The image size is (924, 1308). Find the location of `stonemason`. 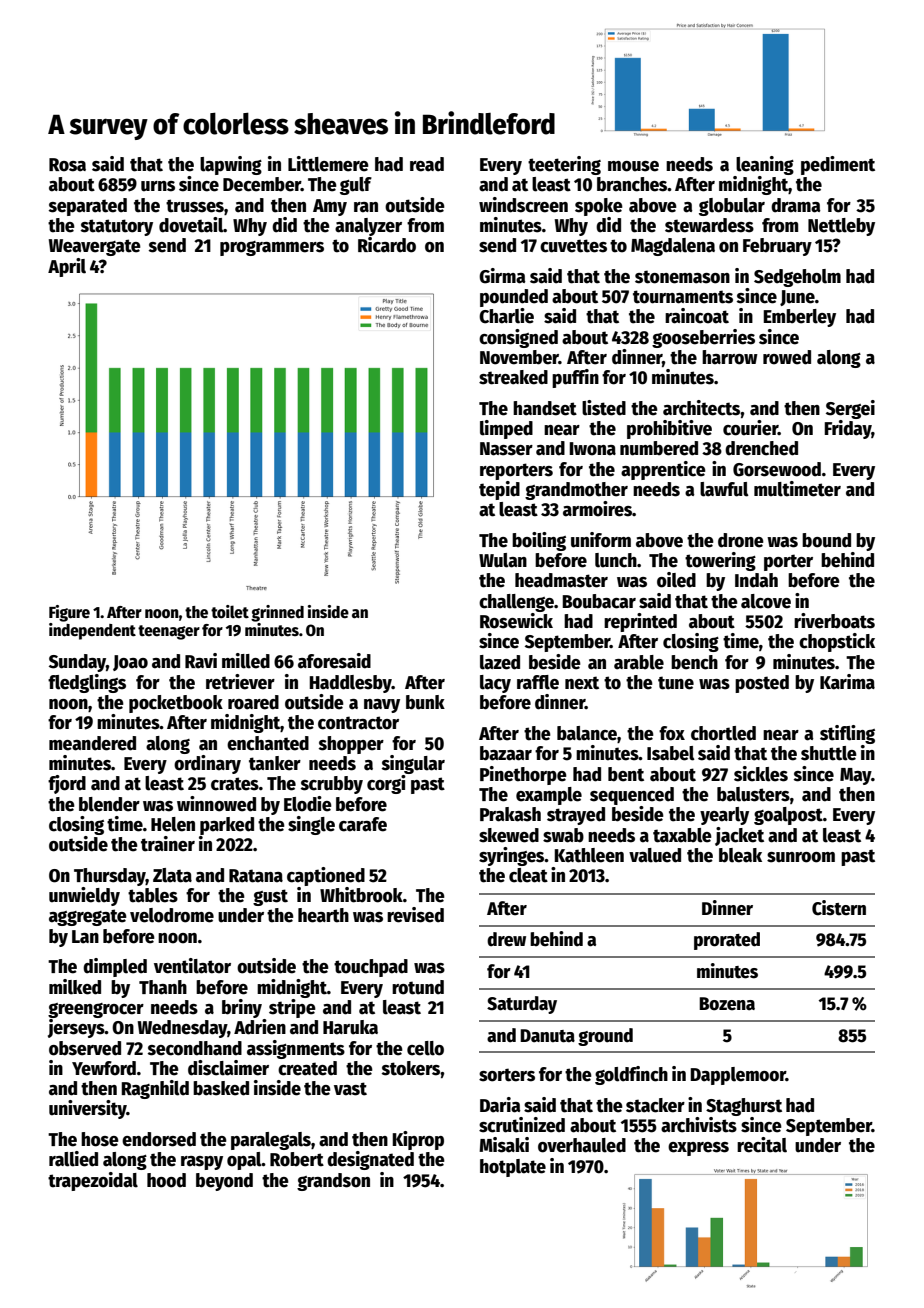

stonemason is located at coordinates (682, 277).
